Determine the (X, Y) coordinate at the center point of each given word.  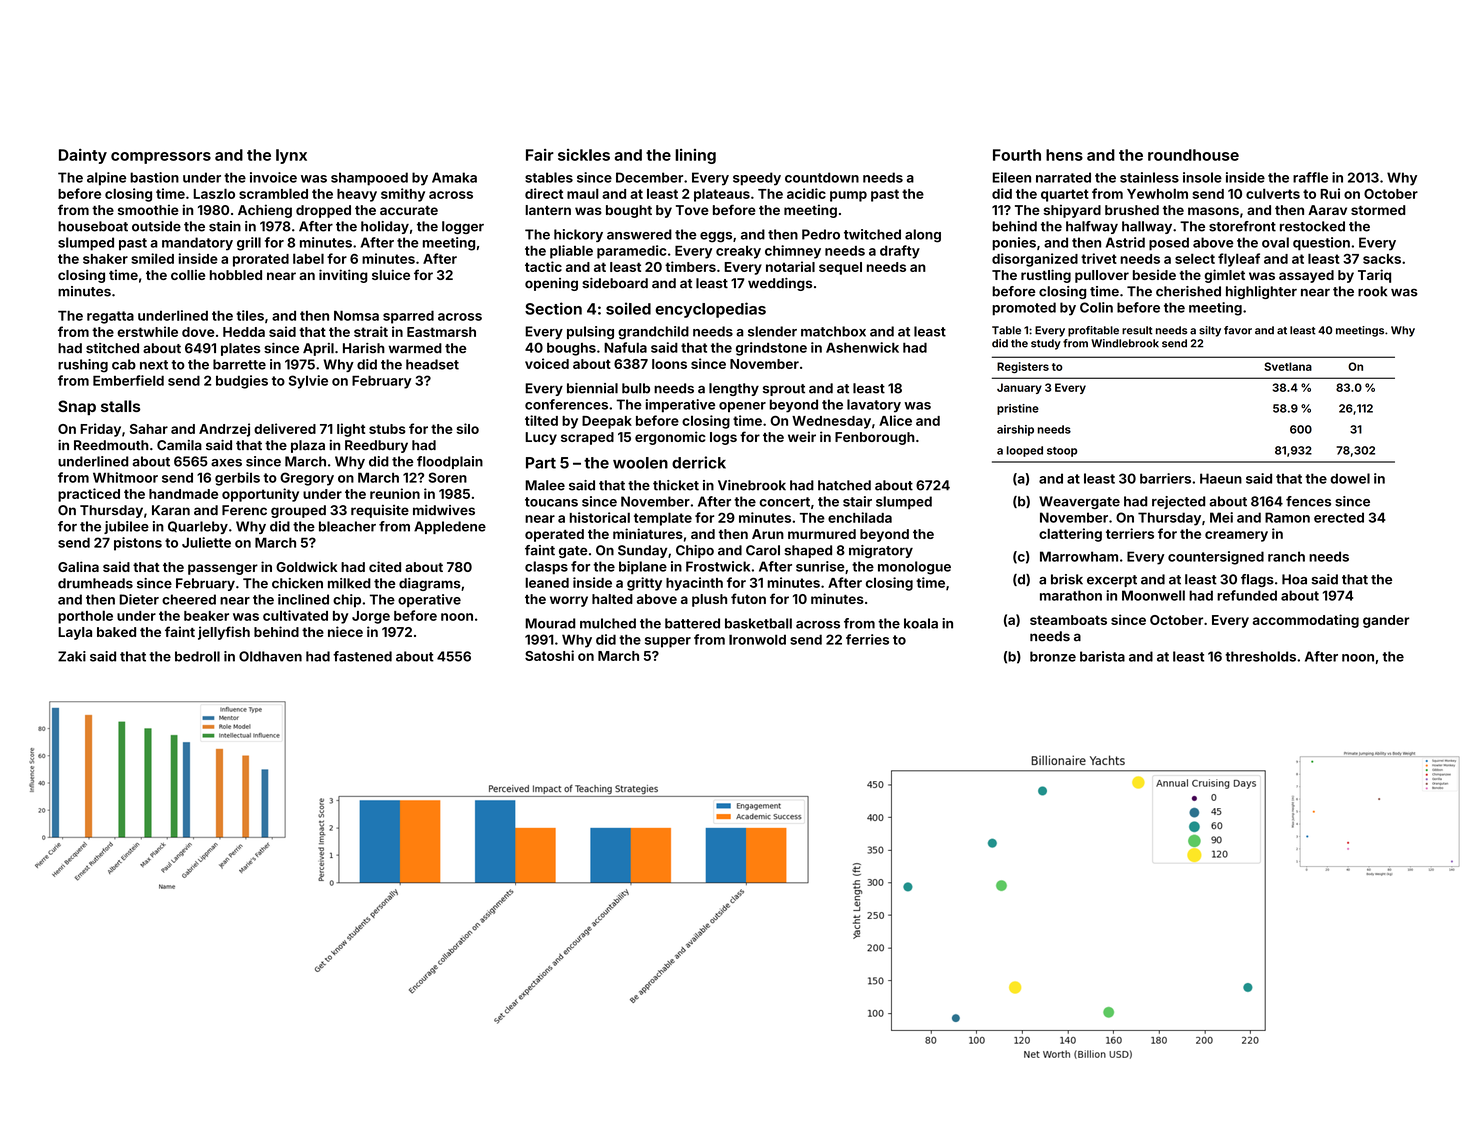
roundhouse (1193, 155)
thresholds (1260, 656)
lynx (291, 156)
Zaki (72, 656)
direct (544, 193)
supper (668, 642)
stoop (1062, 452)
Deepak (607, 422)
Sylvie (308, 382)
